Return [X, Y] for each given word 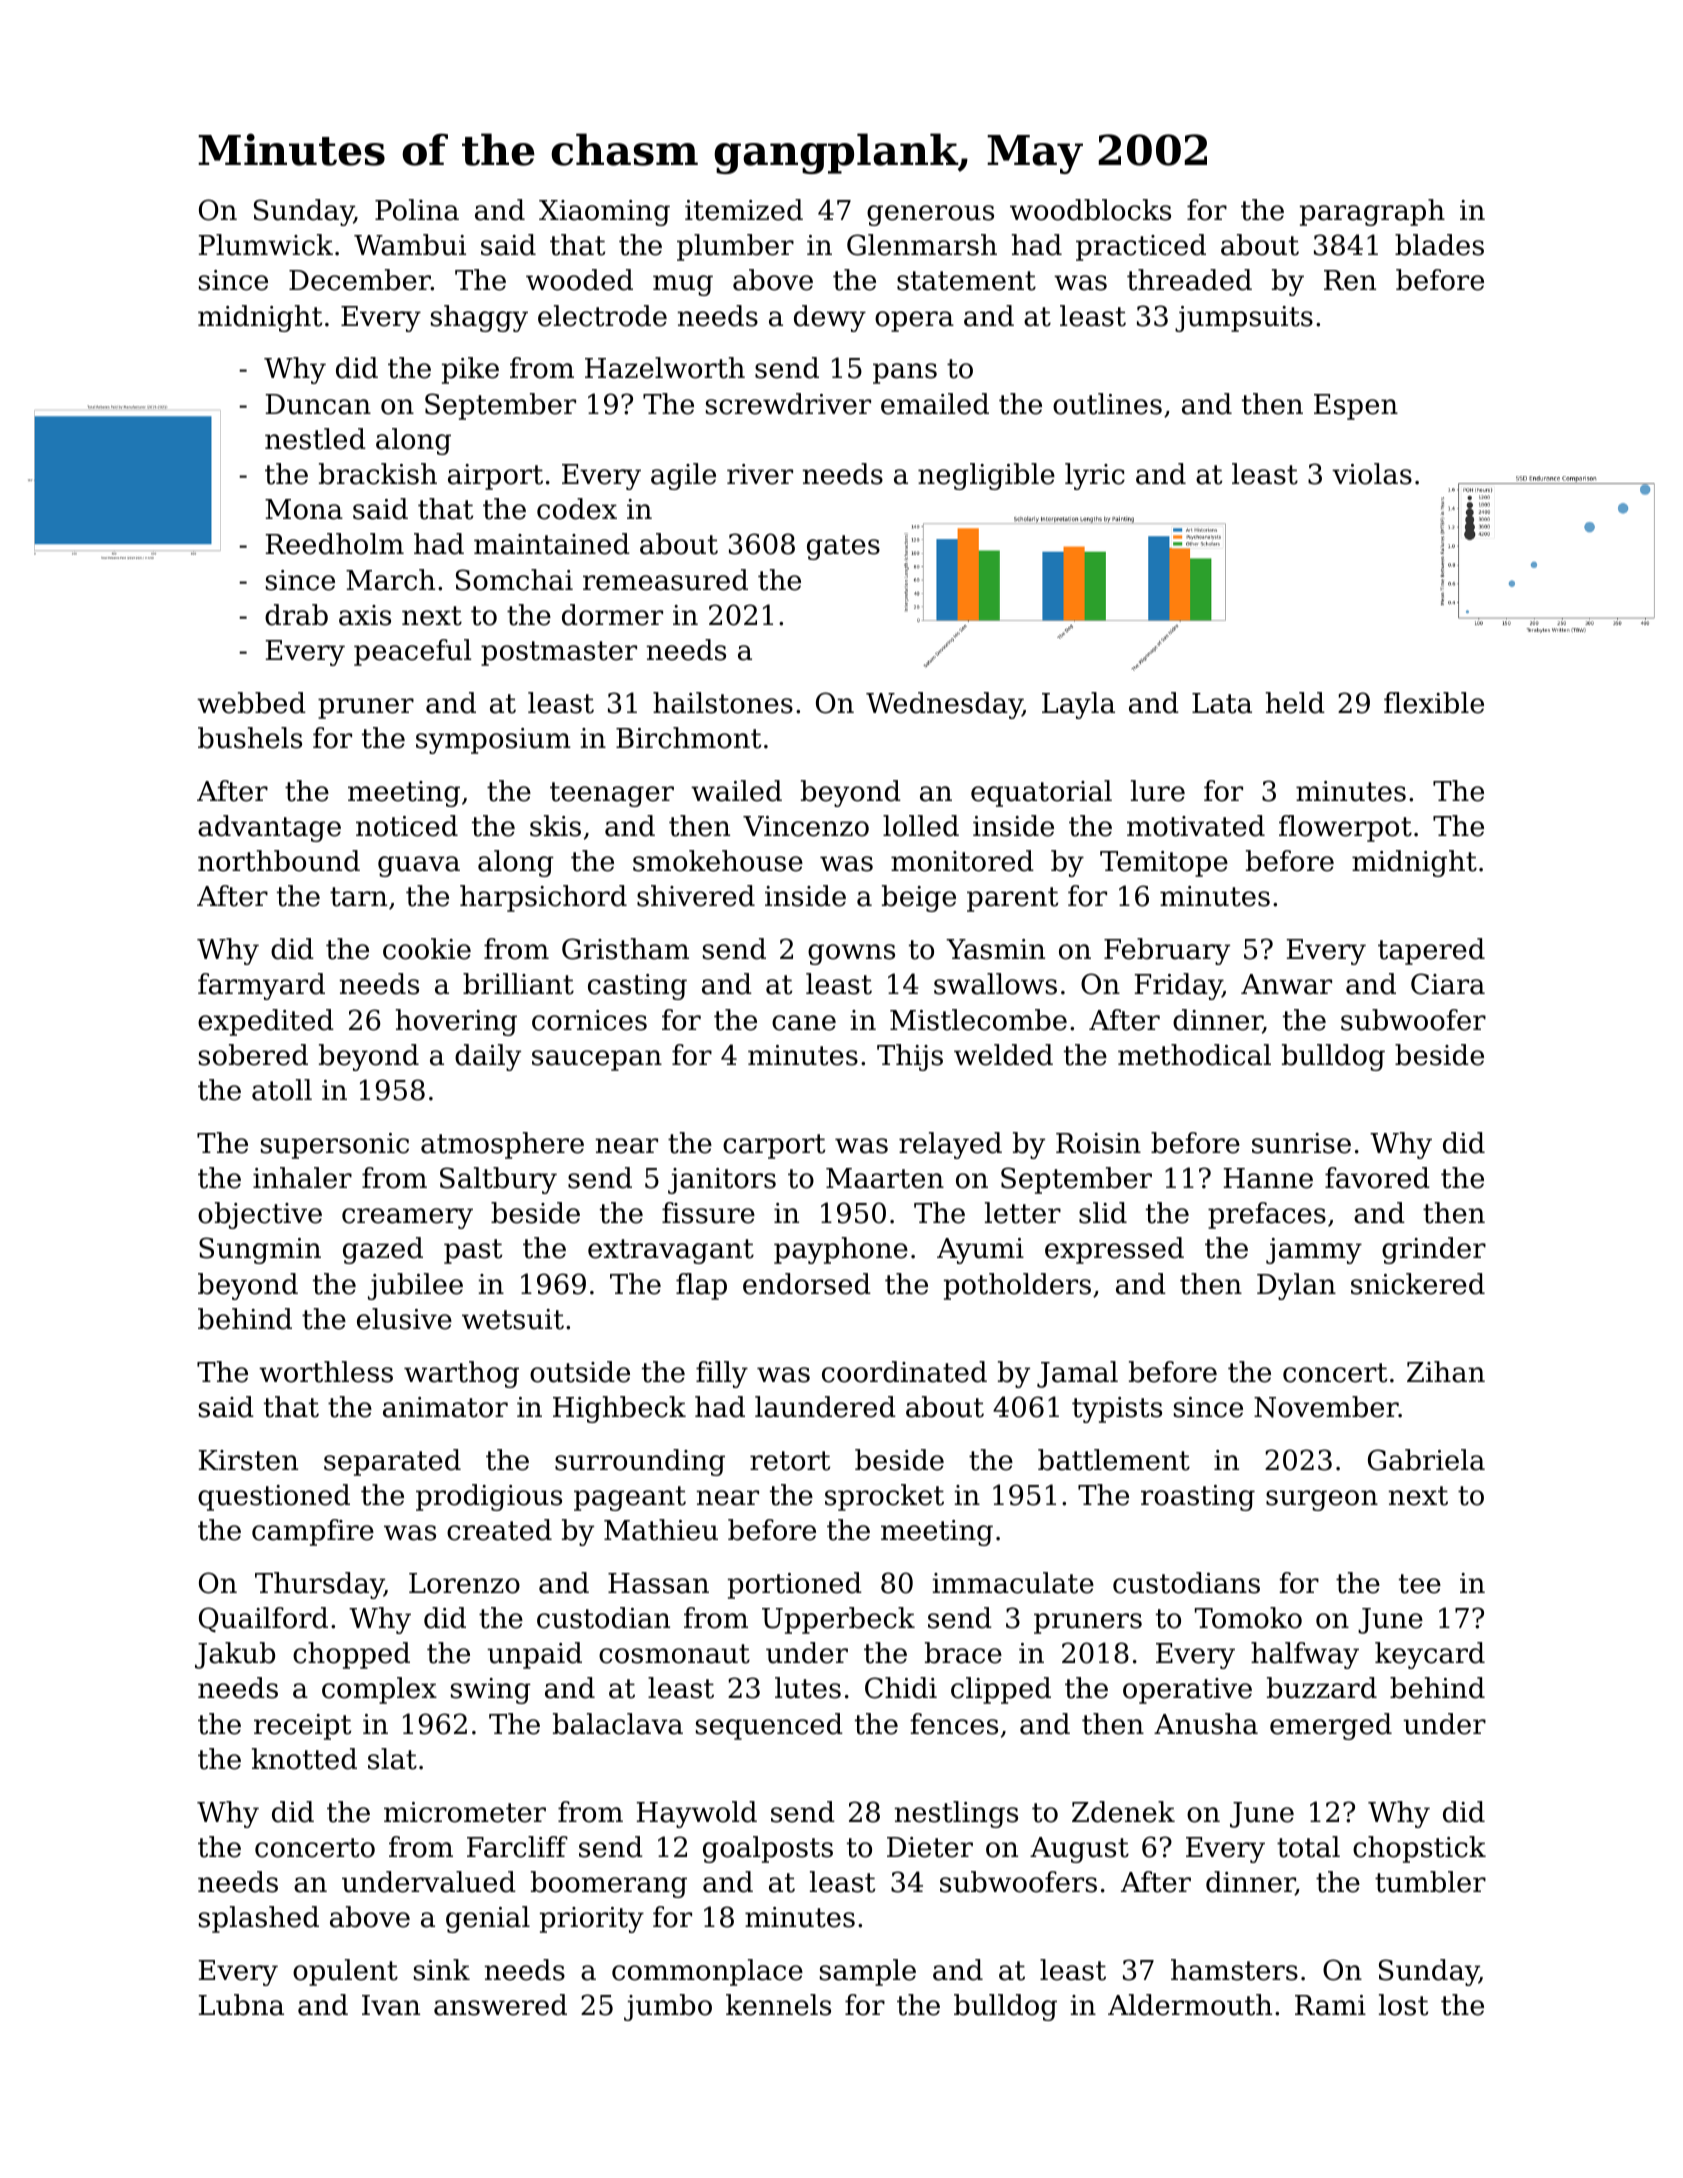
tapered [1431, 951]
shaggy [479, 318]
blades [1439, 245]
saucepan [597, 1060]
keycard [1430, 1655]
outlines [1107, 404]
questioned [274, 1497]
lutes [808, 1688]
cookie [427, 949]
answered [500, 2005]
